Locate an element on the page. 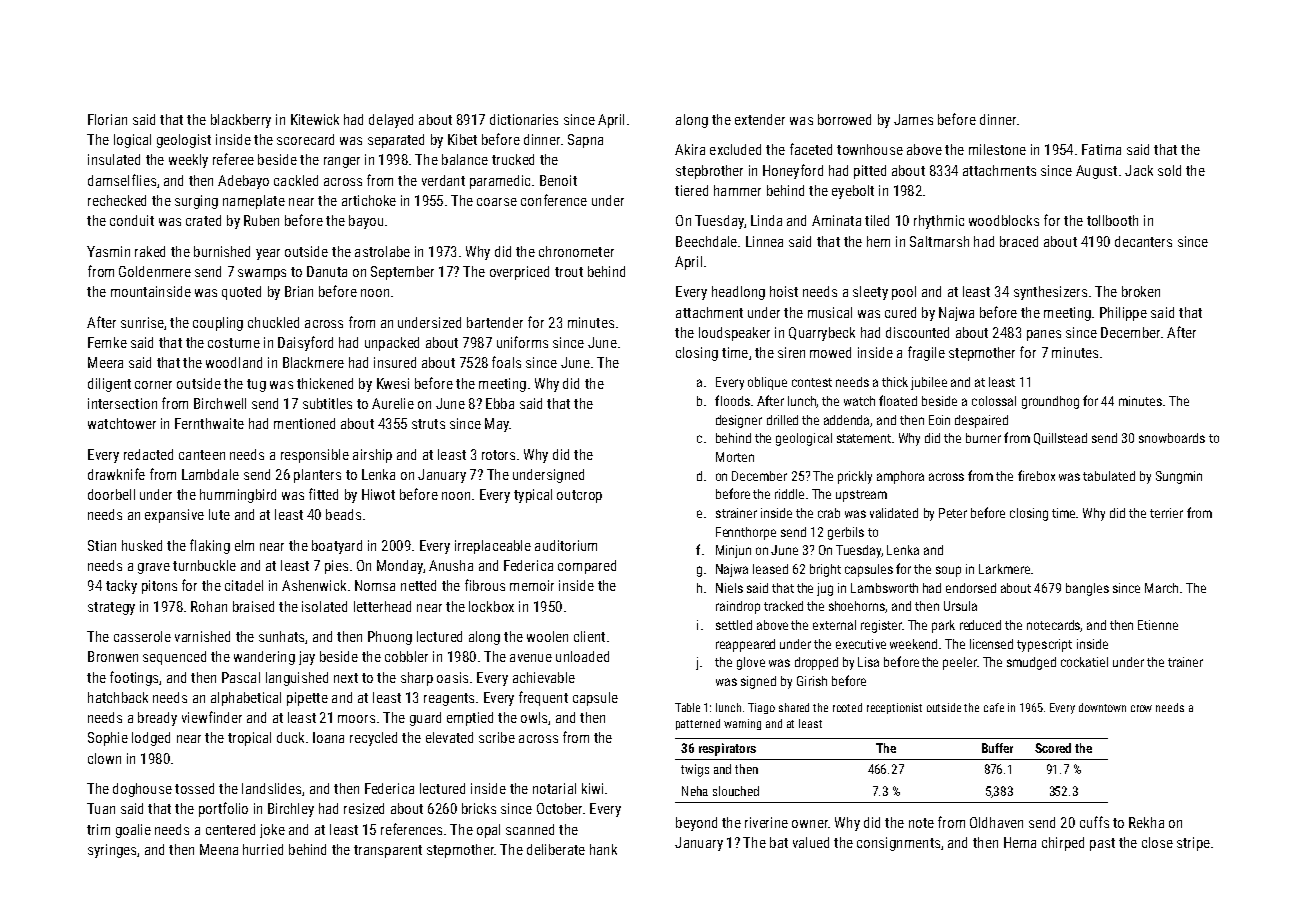 The width and height of the page is (1308, 924). struts is located at coordinates (428, 424).
